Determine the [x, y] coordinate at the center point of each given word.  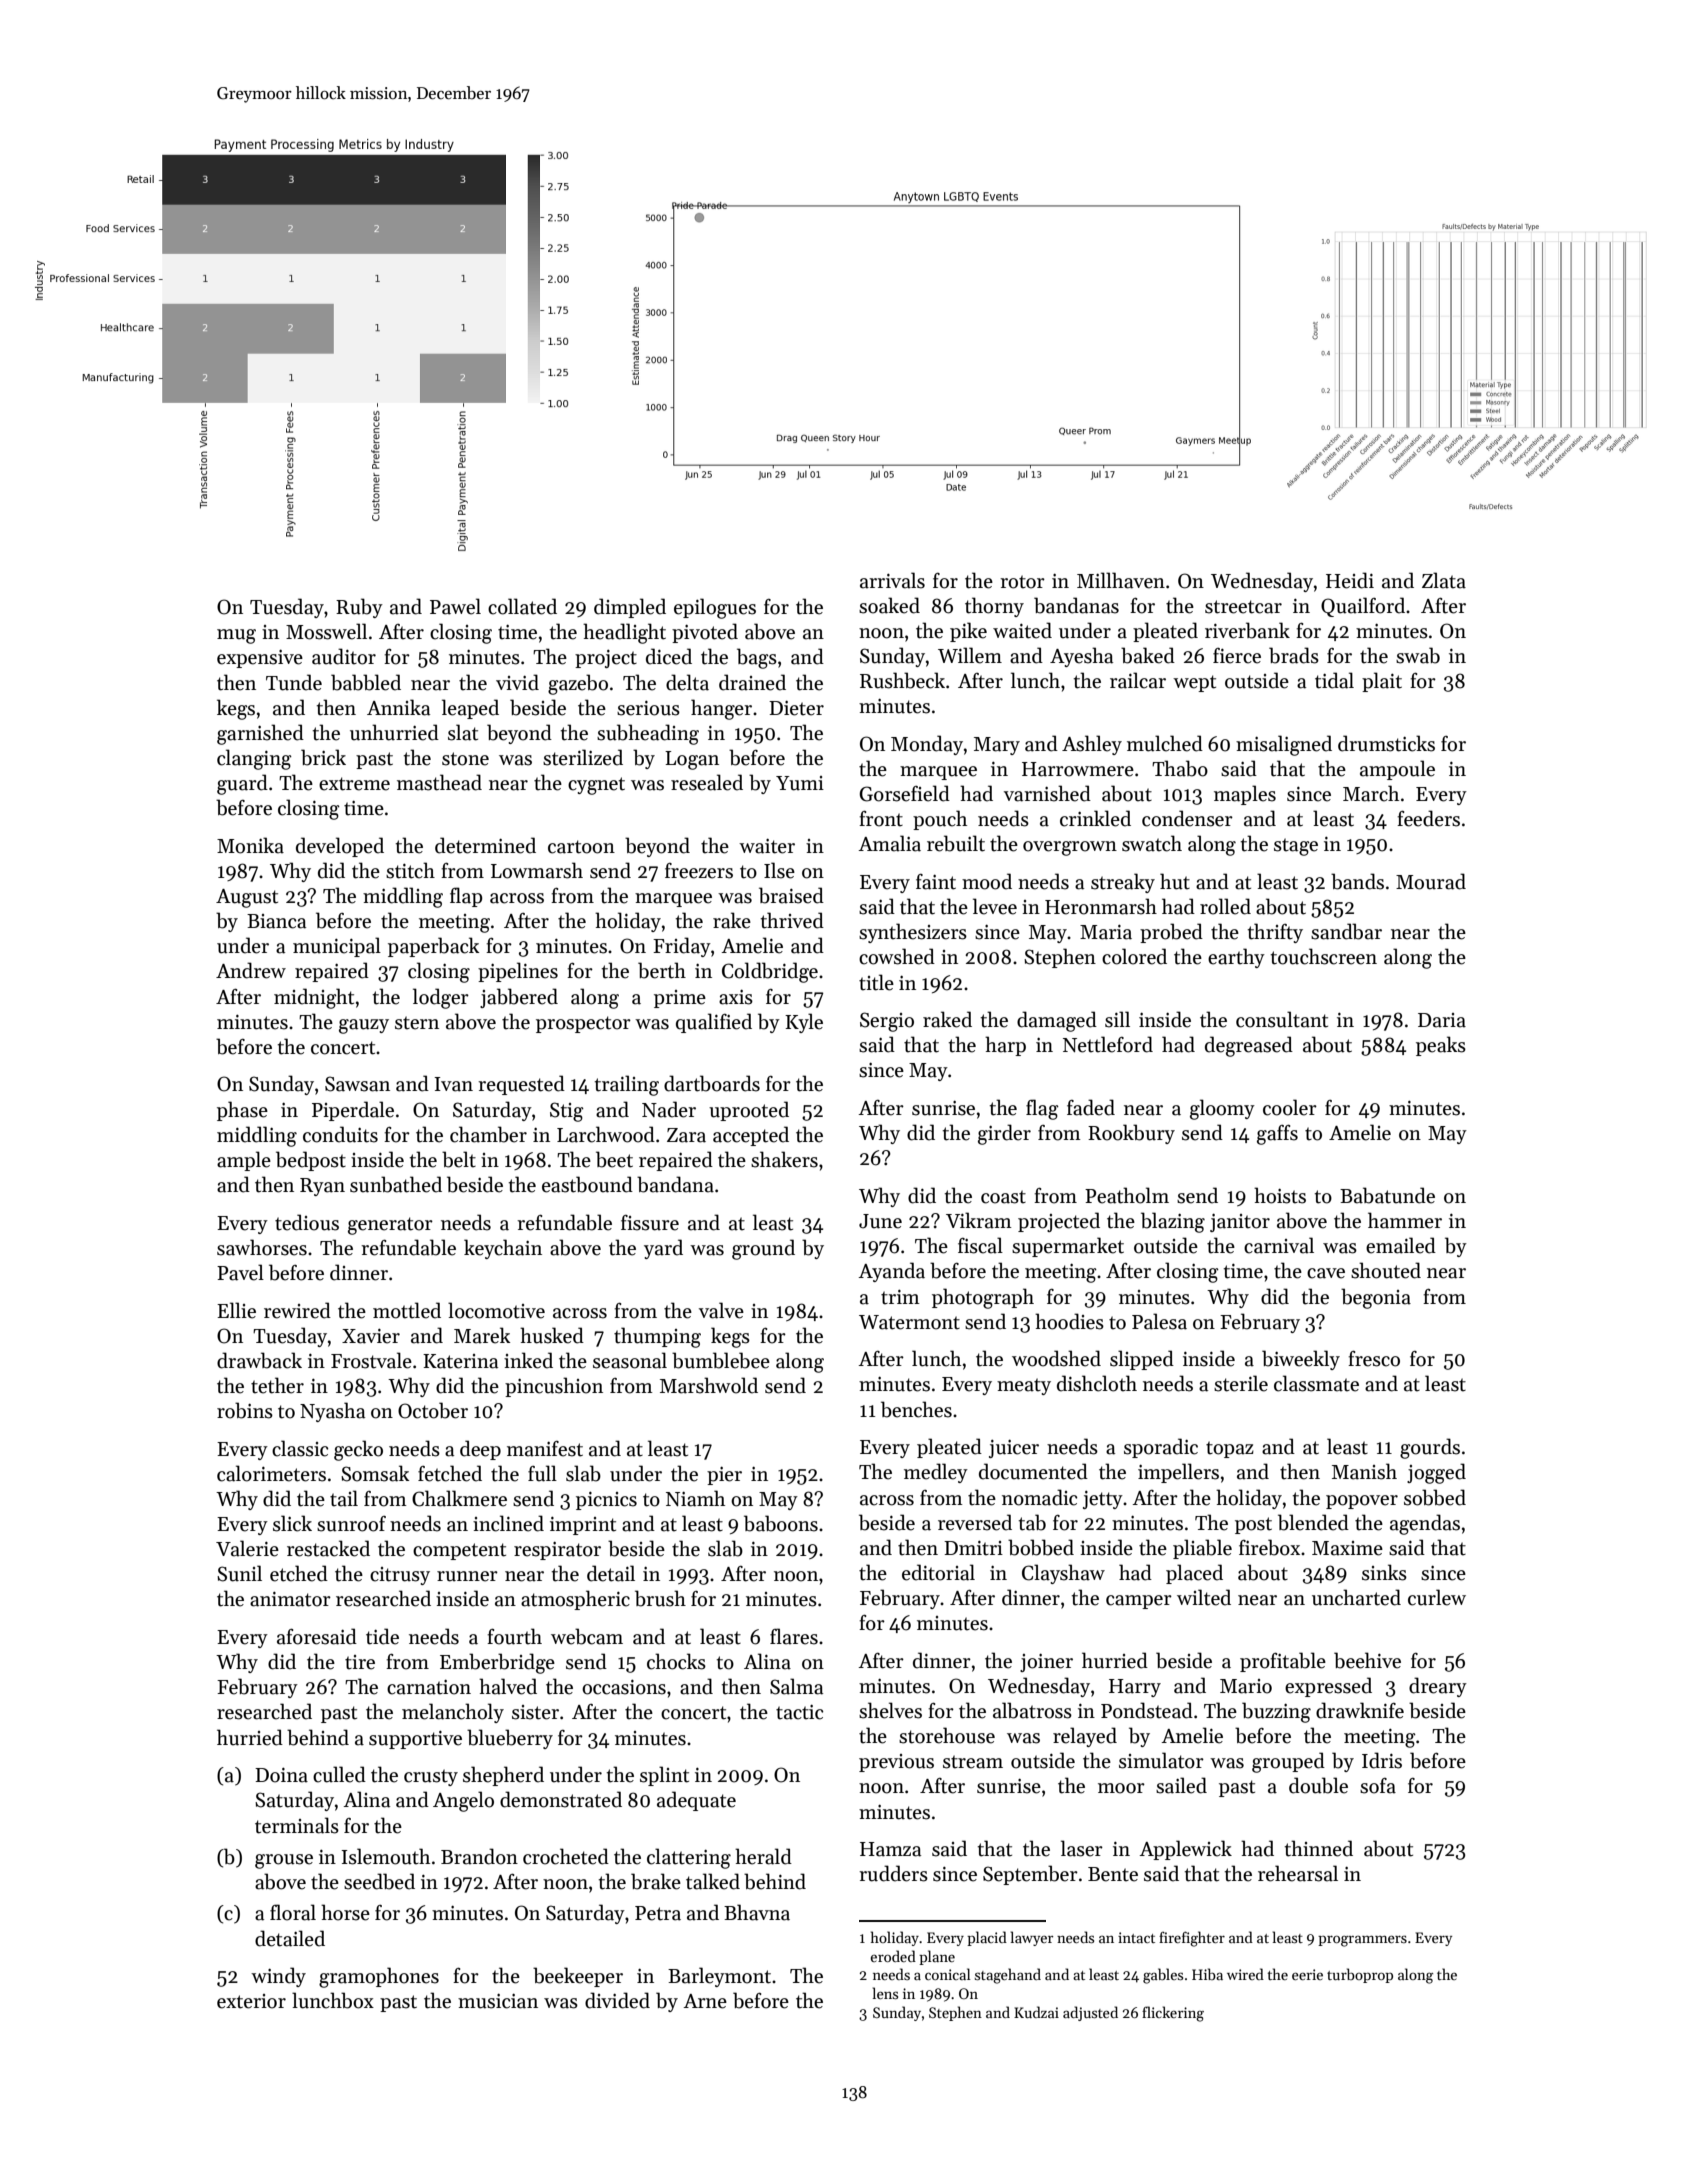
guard [242, 784]
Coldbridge [770, 972]
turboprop [1360, 1975]
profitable [1283, 1662]
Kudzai [1036, 2012]
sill [1117, 1019]
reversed [975, 1522]
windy [278, 1977]
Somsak [375, 1473]
